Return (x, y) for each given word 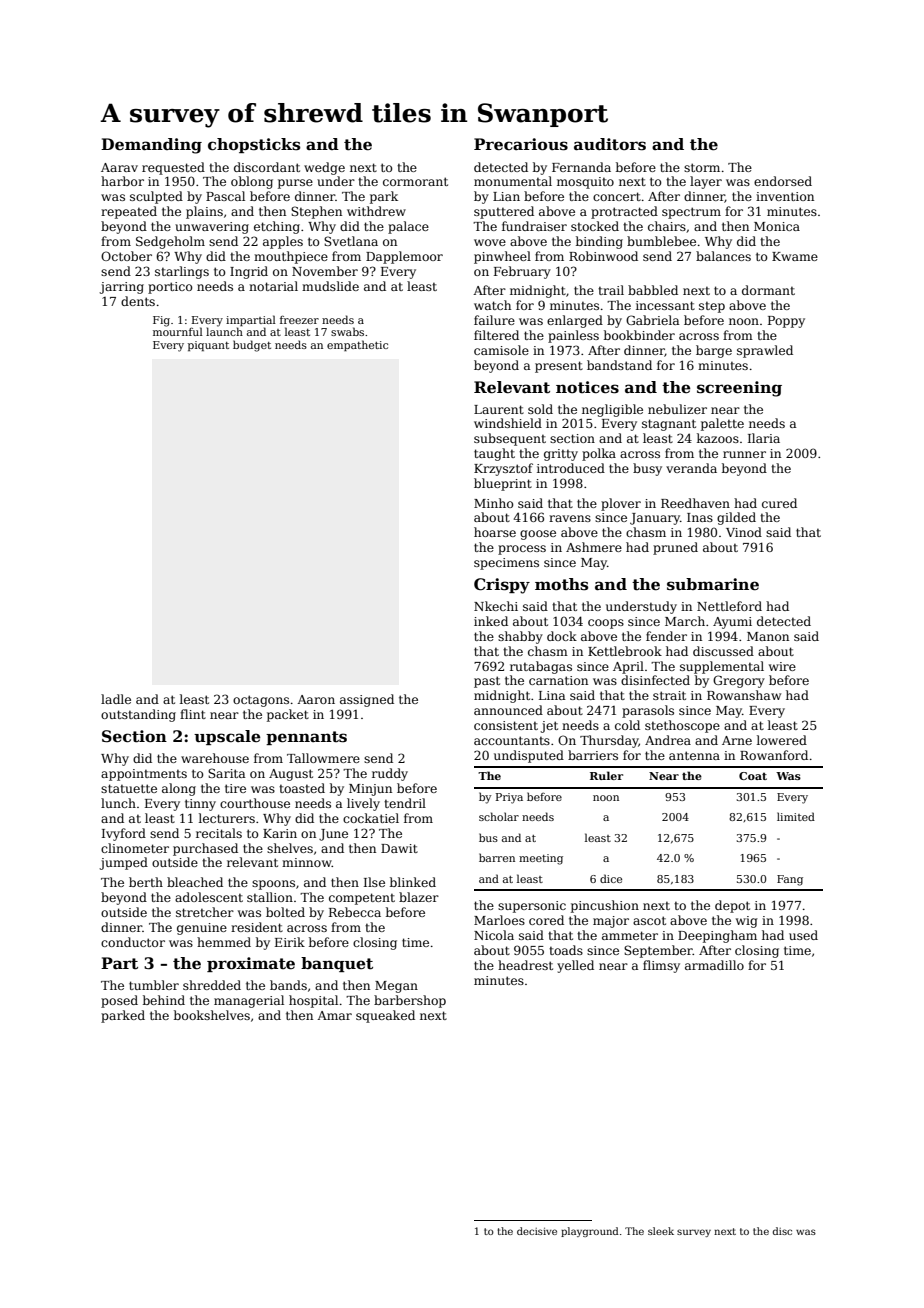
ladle (116, 699)
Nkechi (496, 606)
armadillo (714, 965)
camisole (501, 350)
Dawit (399, 848)
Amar (334, 1015)
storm (702, 167)
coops (606, 624)
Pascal (225, 196)
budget (252, 346)
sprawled (765, 351)
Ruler (606, 775)
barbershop (410, 1001)
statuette (129, 788)
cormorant (415, 181)
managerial (249, 1001)
